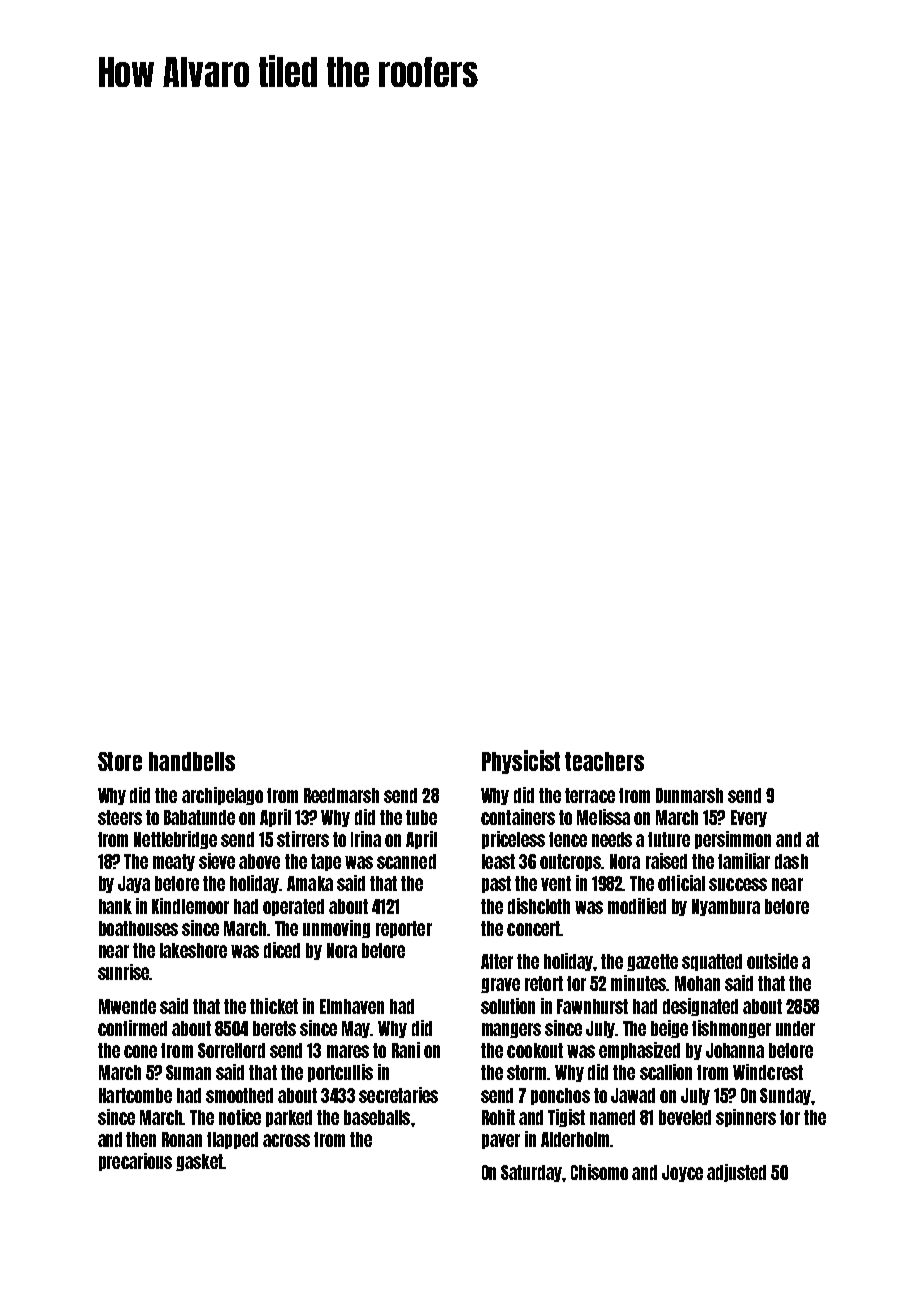 The image size is (924, 1308). I want to click on Physicist, so click(521, 762).
